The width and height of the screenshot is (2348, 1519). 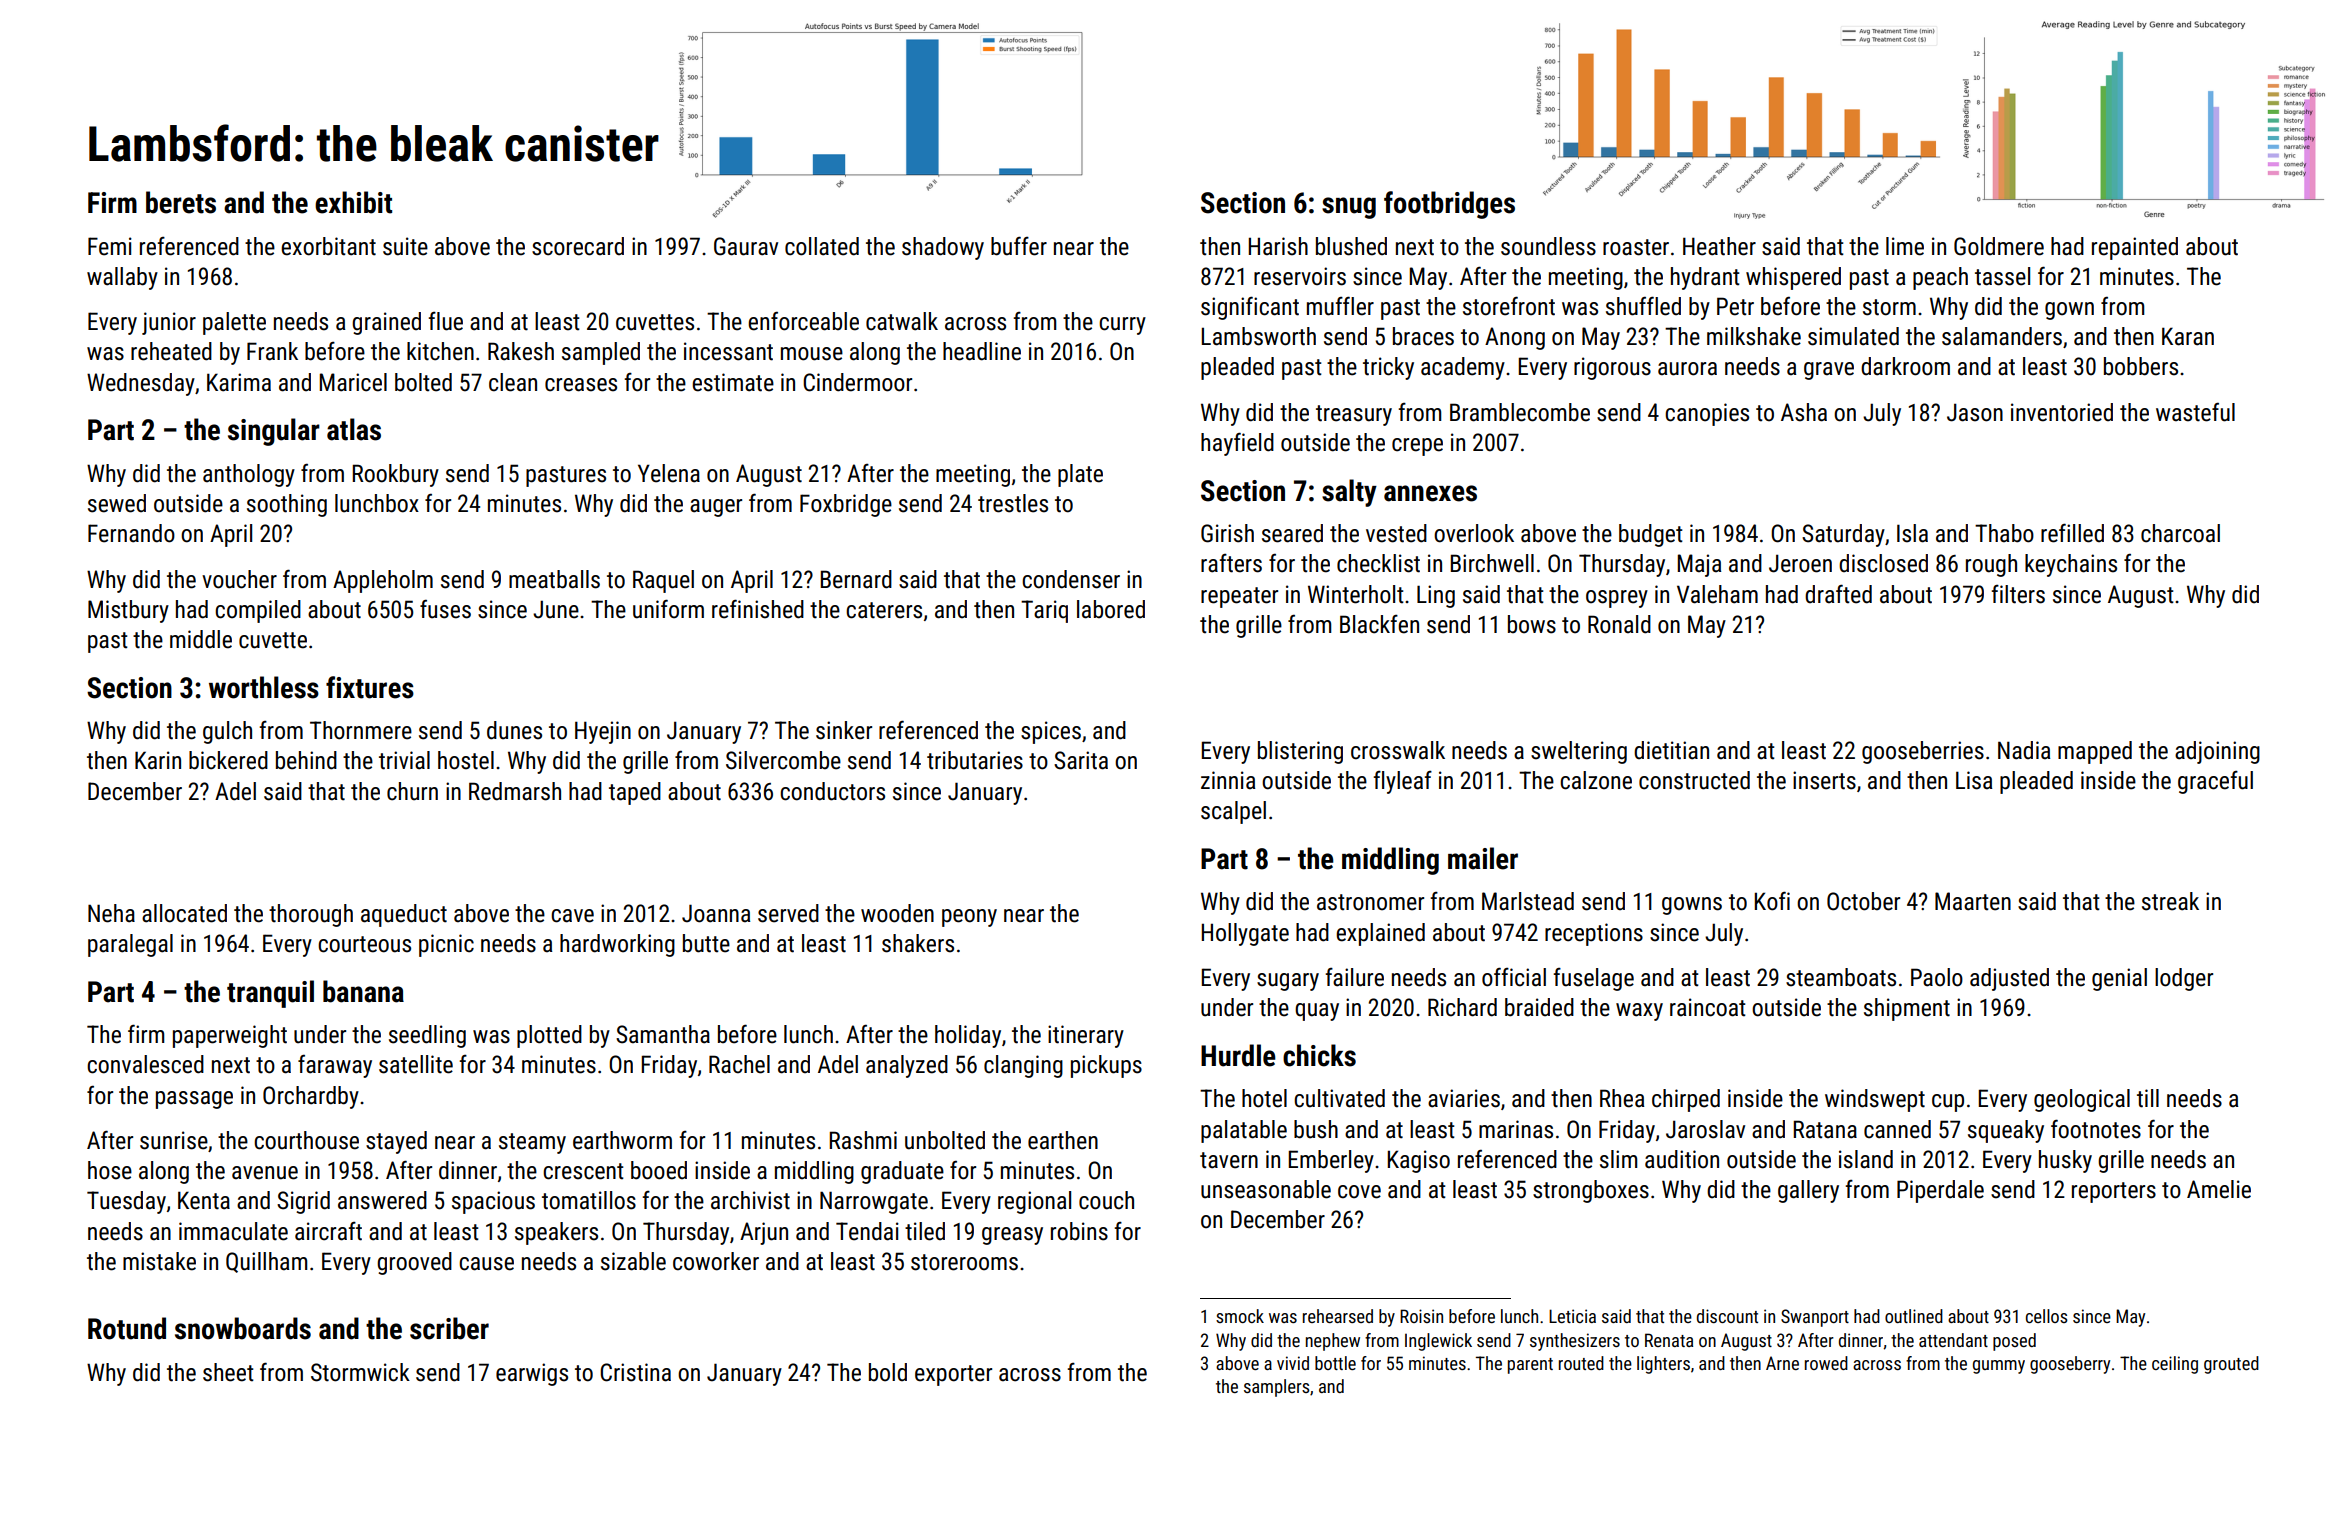 I want to click on taped, so click(x=635, y=793).
